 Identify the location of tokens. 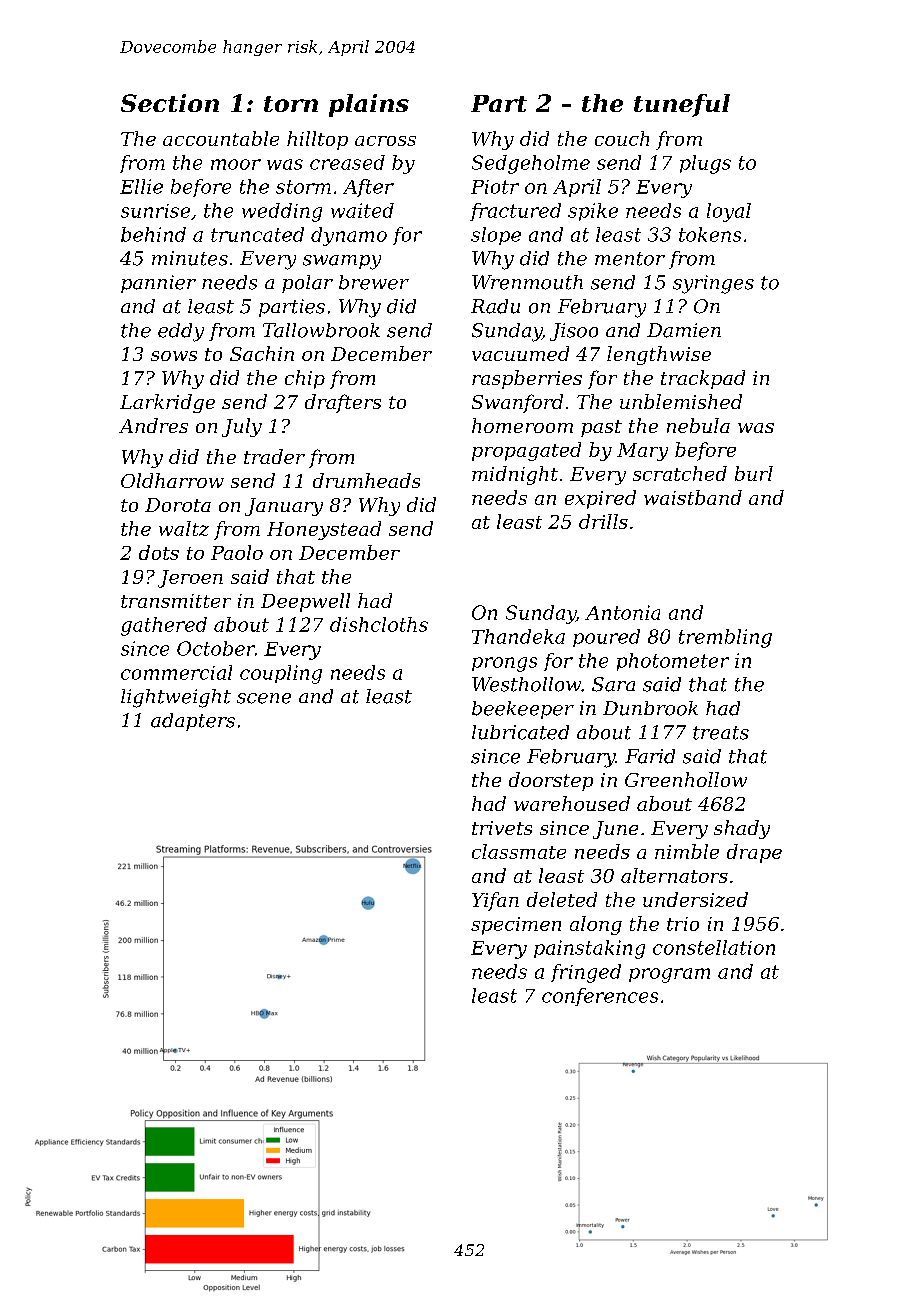
(710, 234).
